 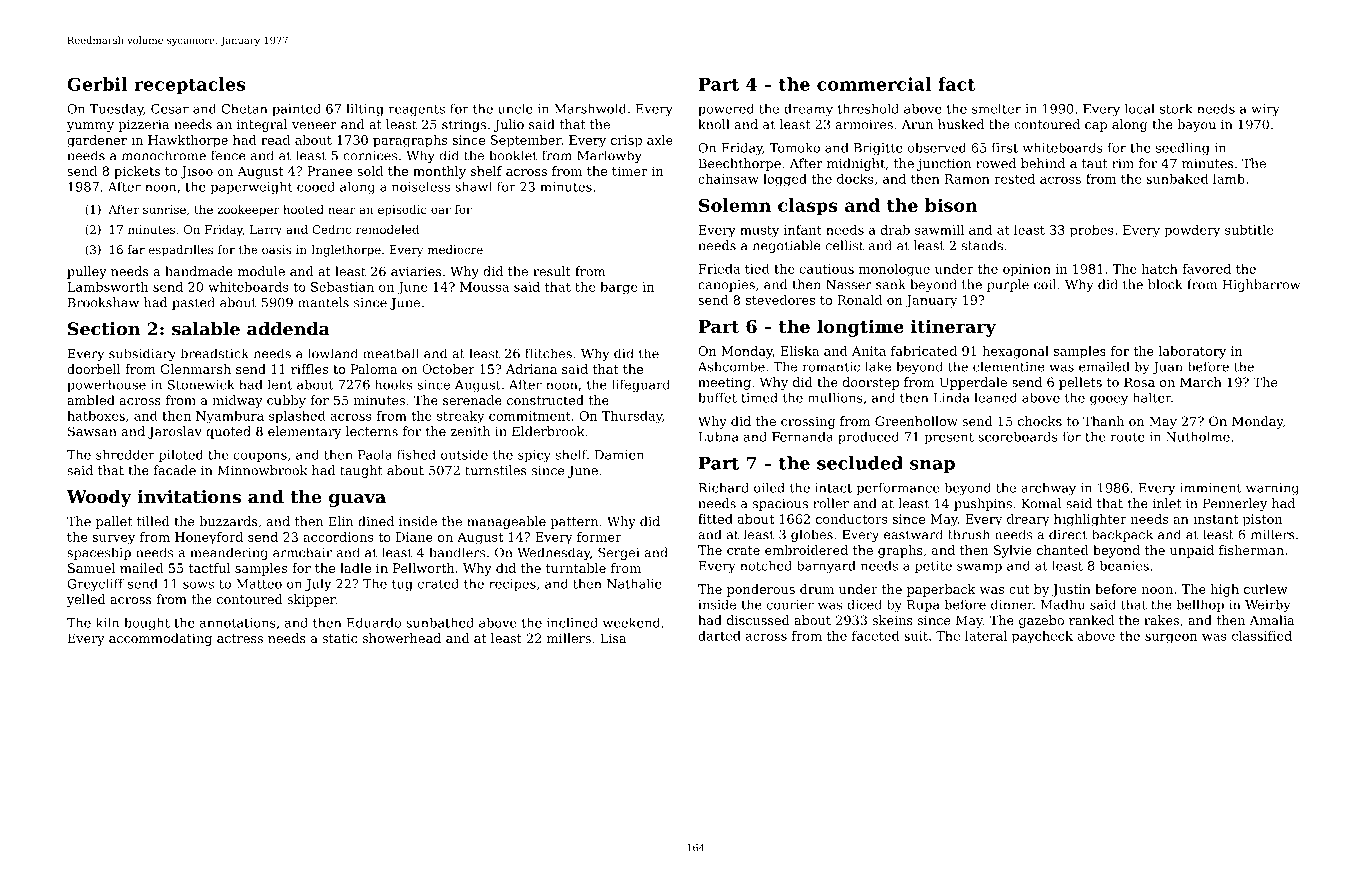 I want to click on Elderbrook, so click(x=548, y=431).
